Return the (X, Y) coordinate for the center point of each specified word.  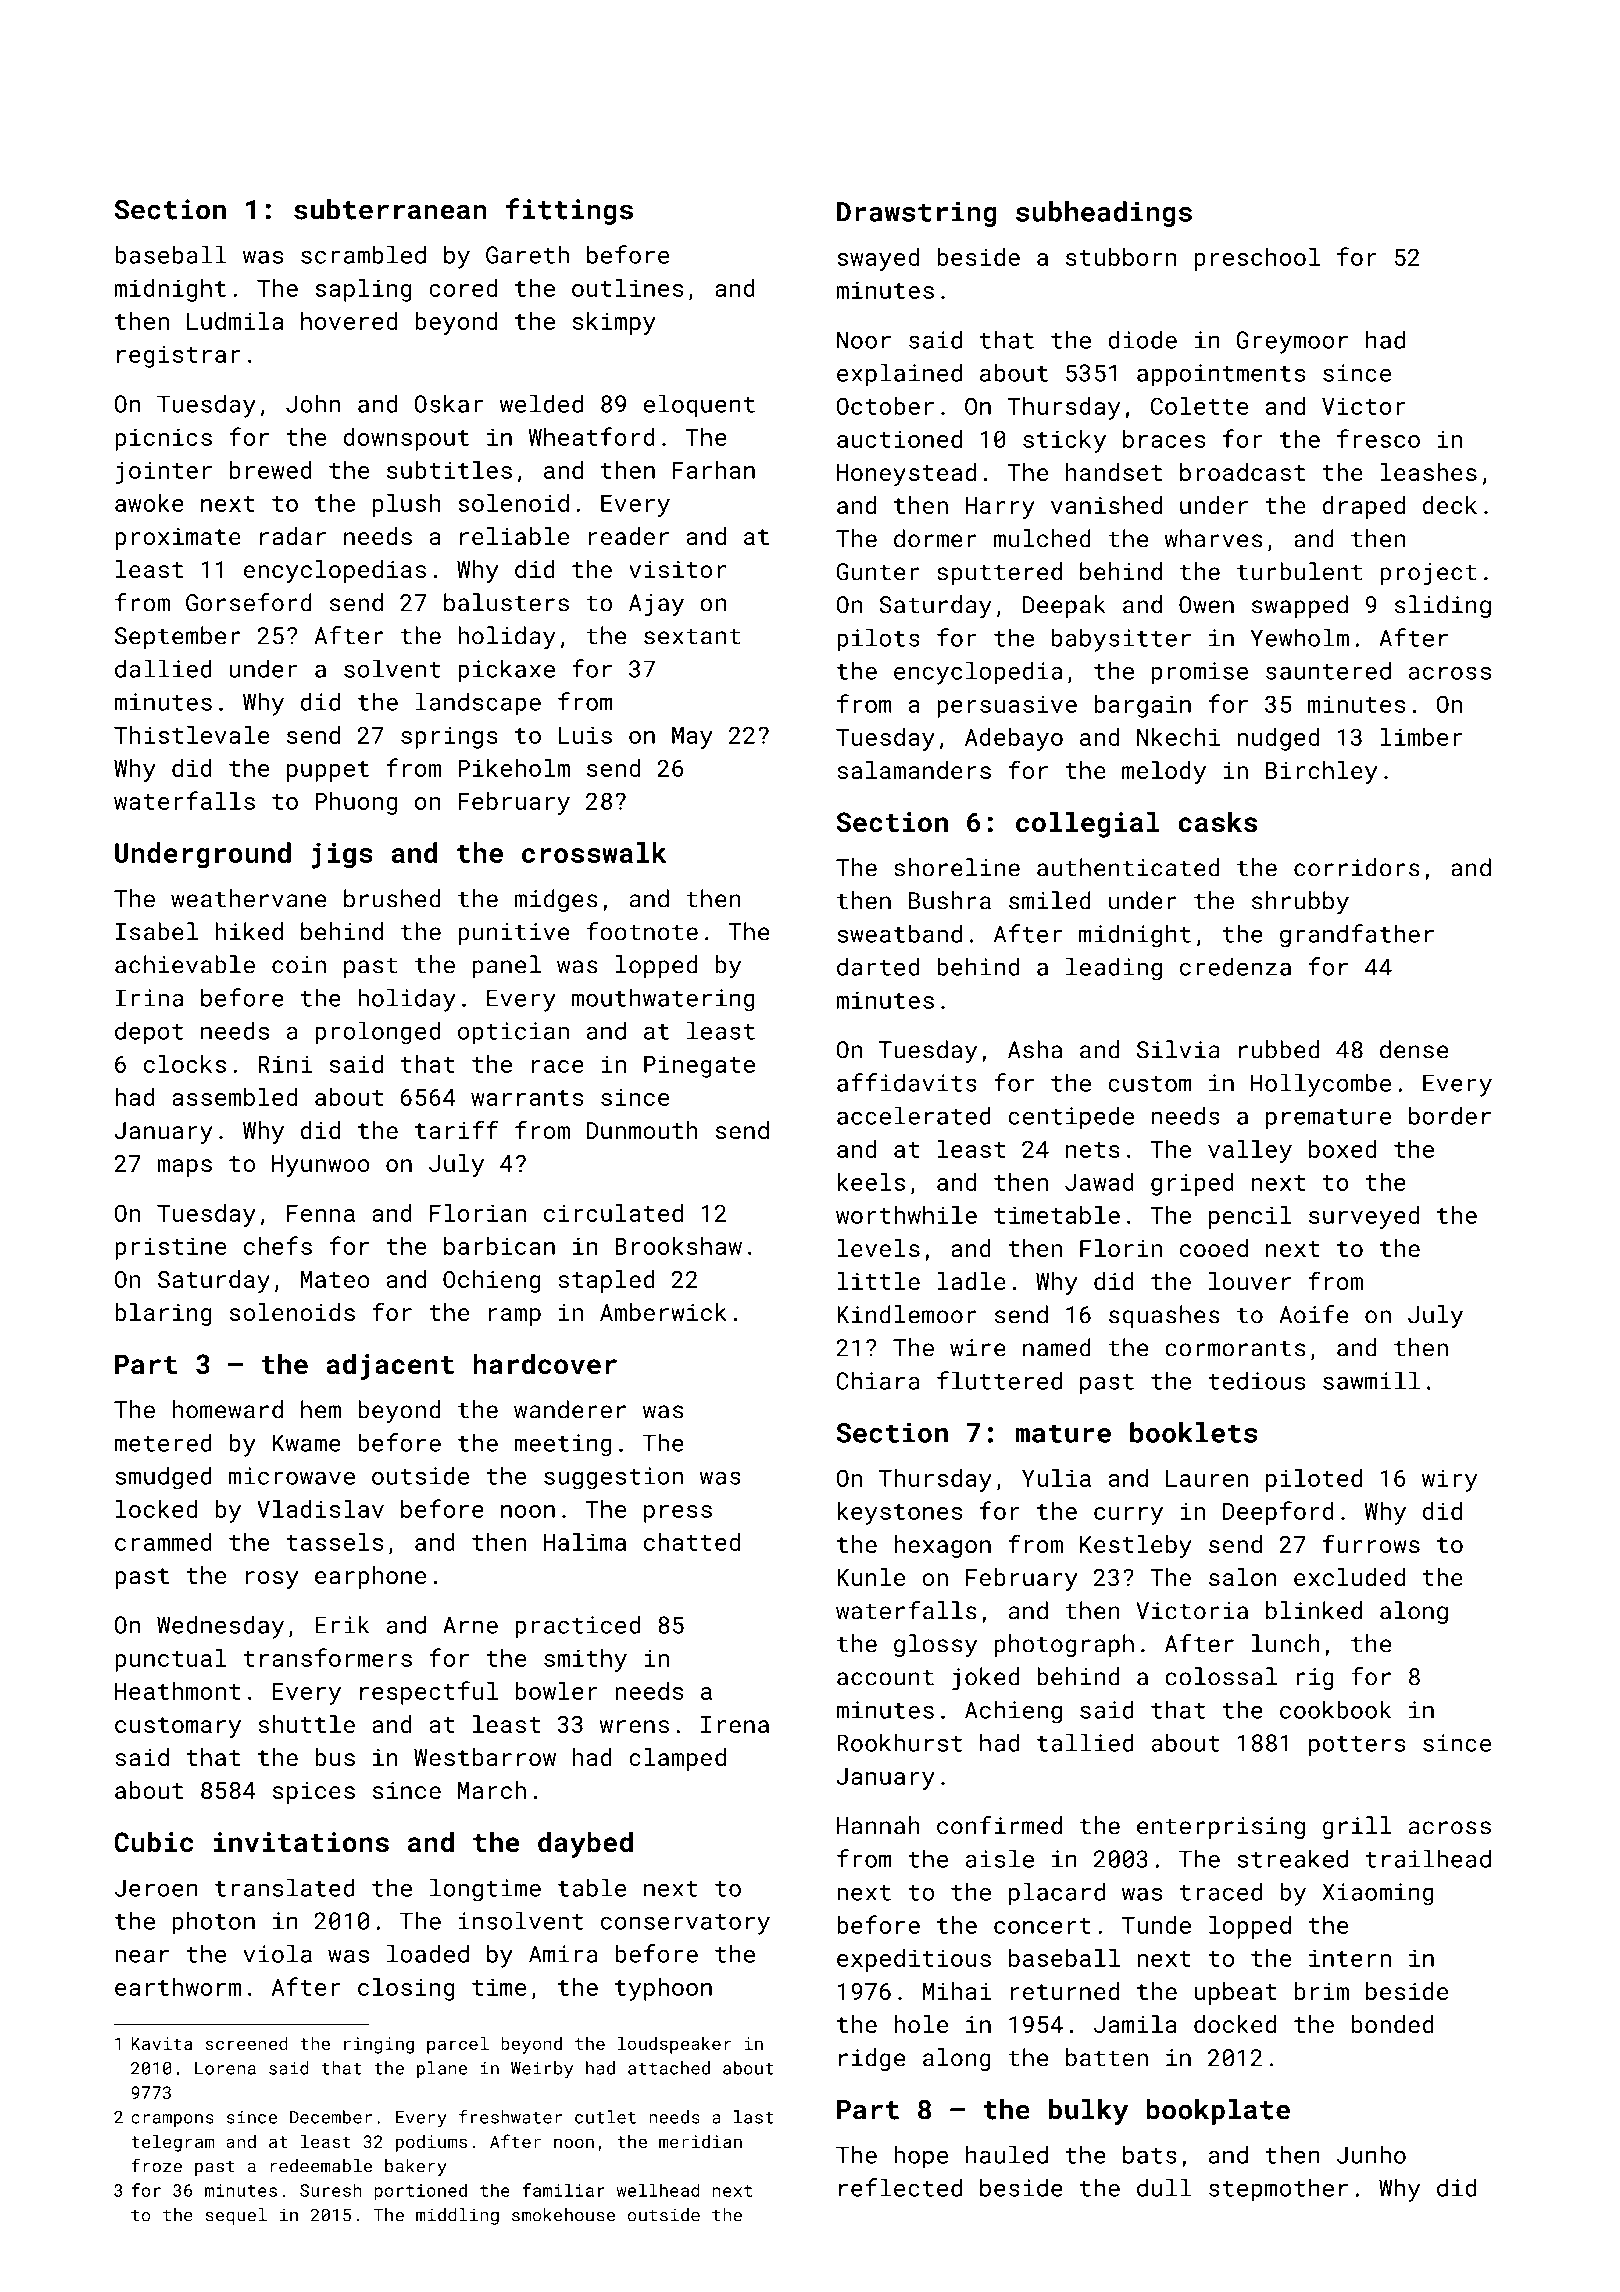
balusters (506, 602)
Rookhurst (899, 1742)
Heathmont (177, 1691)
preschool (1257, 259)
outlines (627, 288)
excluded (1349, 1577)
